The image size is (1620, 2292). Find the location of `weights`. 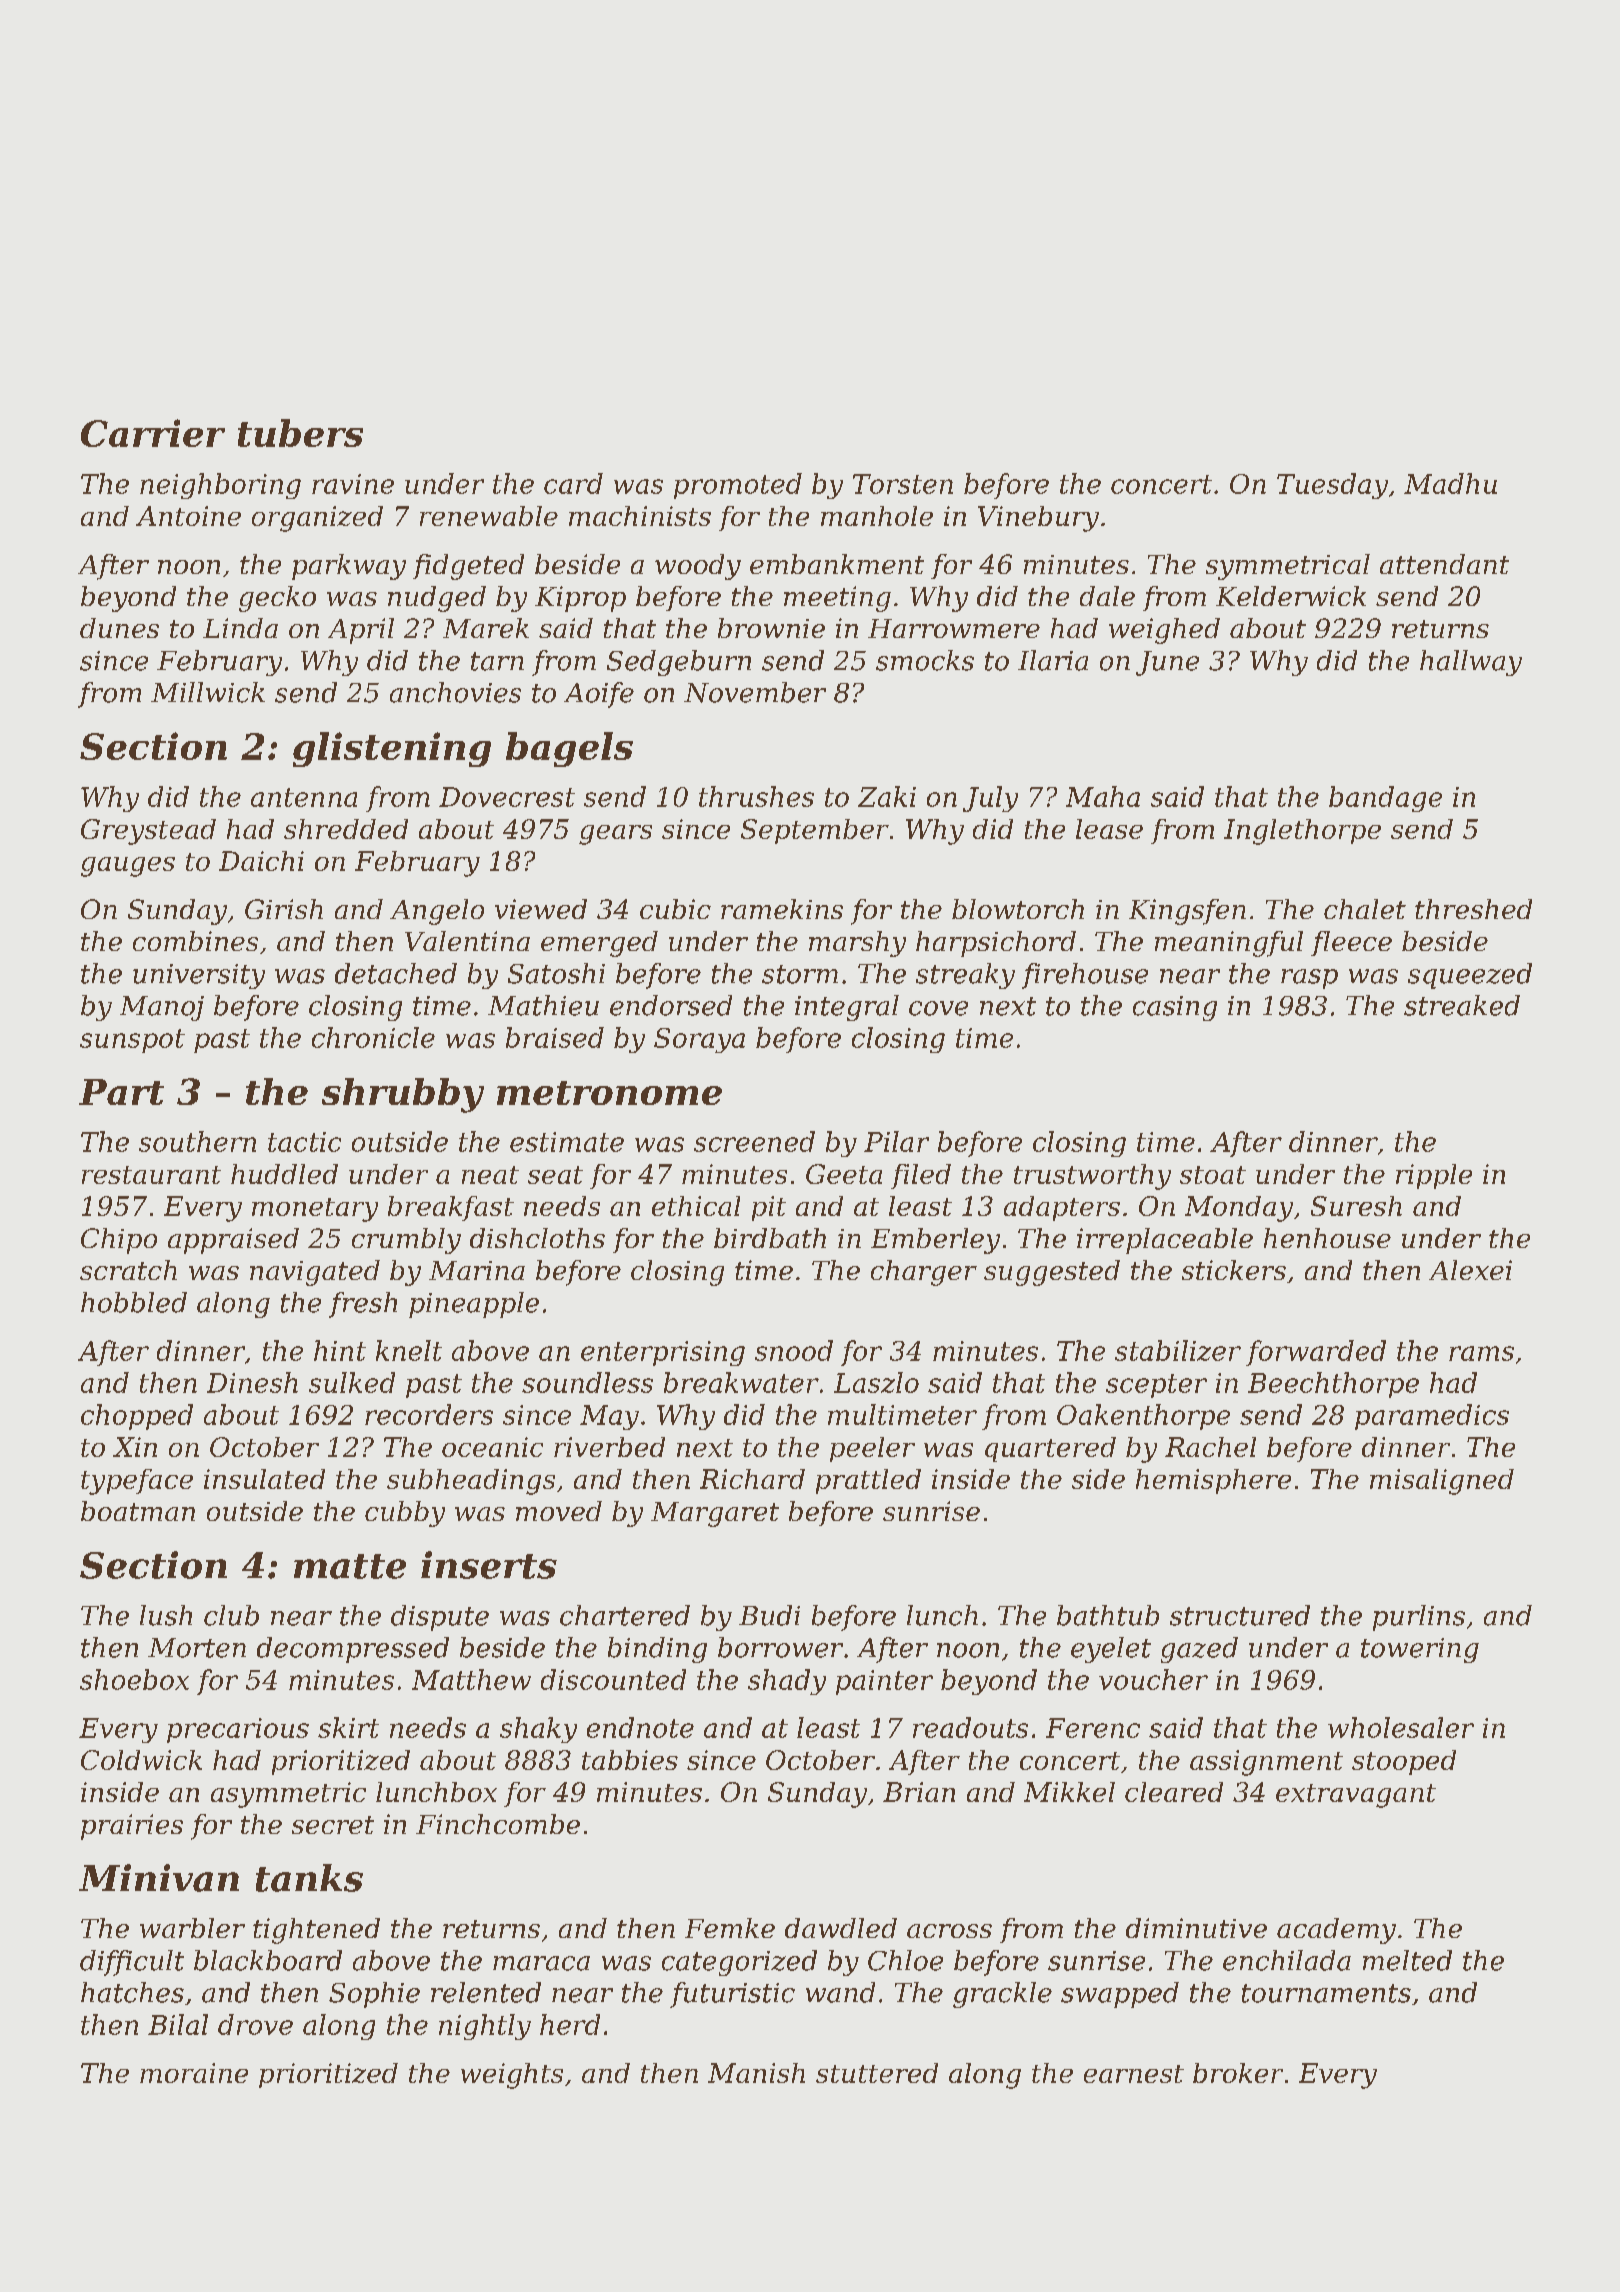

weights is located at coordinates (512, 2076).
